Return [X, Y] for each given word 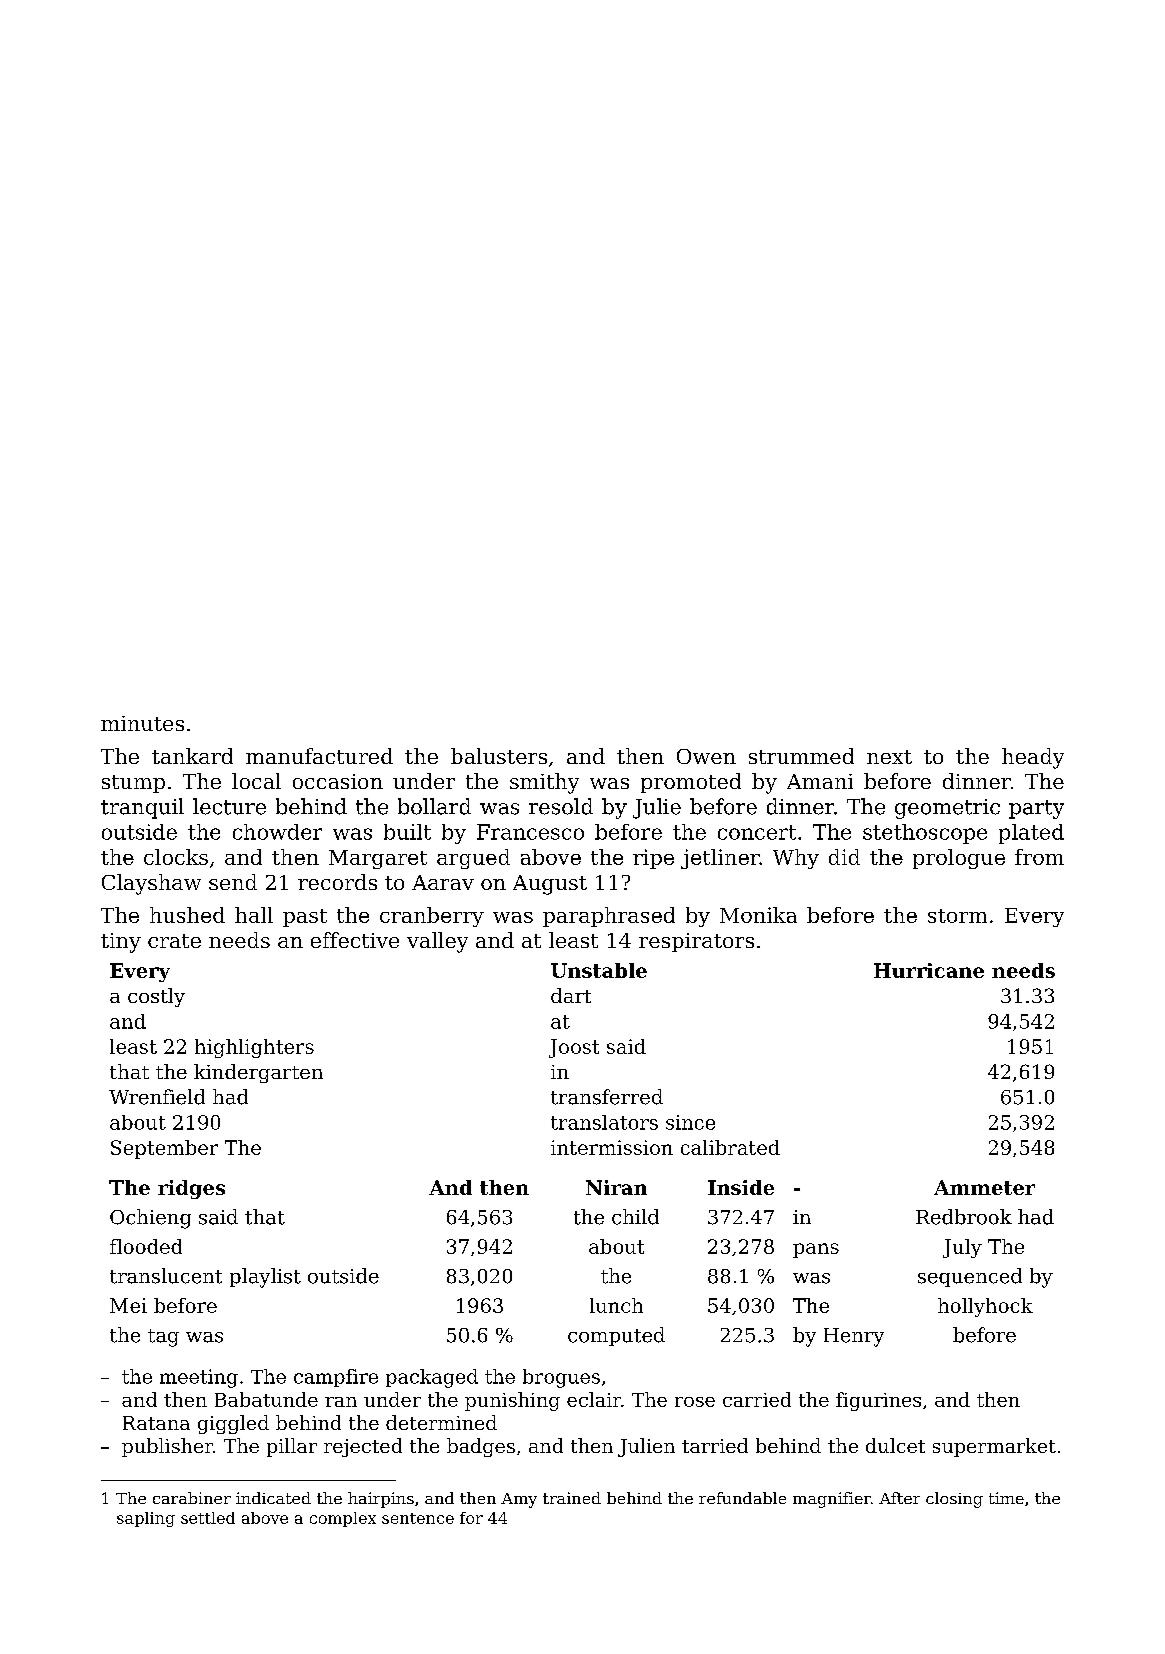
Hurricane [929, 970]
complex [343, 1519]
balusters [499, 756]
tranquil [142, 808]
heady [1033, 758]
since [690, 1122]
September [164, 1149]
